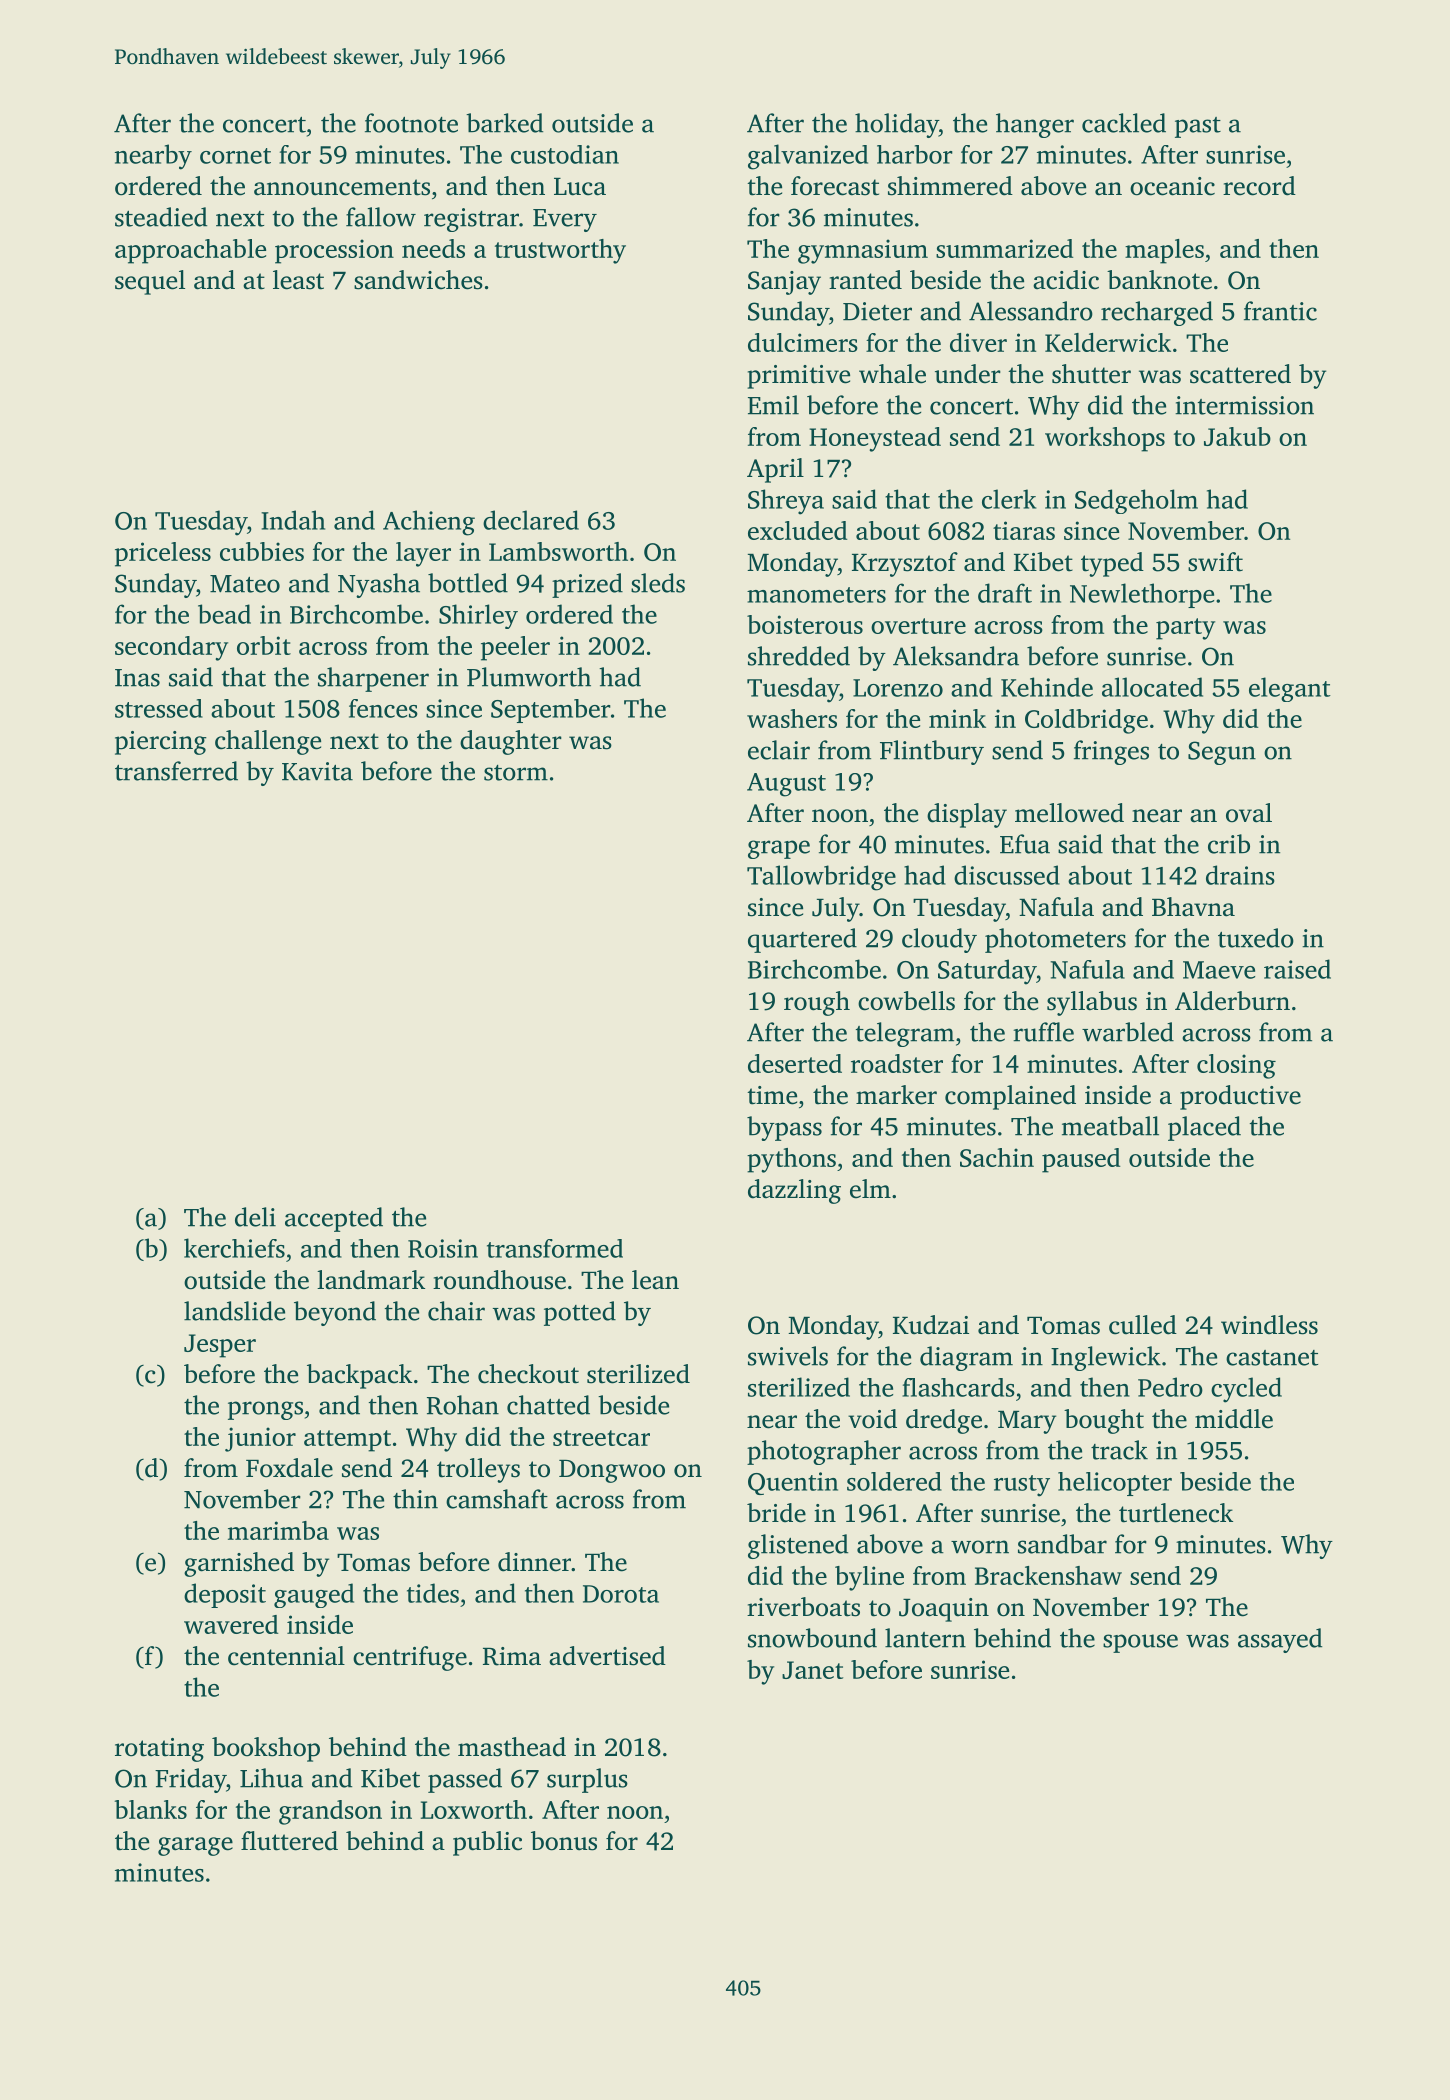  Describe the element at coordinates (418, 280) in the screenshot. I see `sandwiches` at that location.
